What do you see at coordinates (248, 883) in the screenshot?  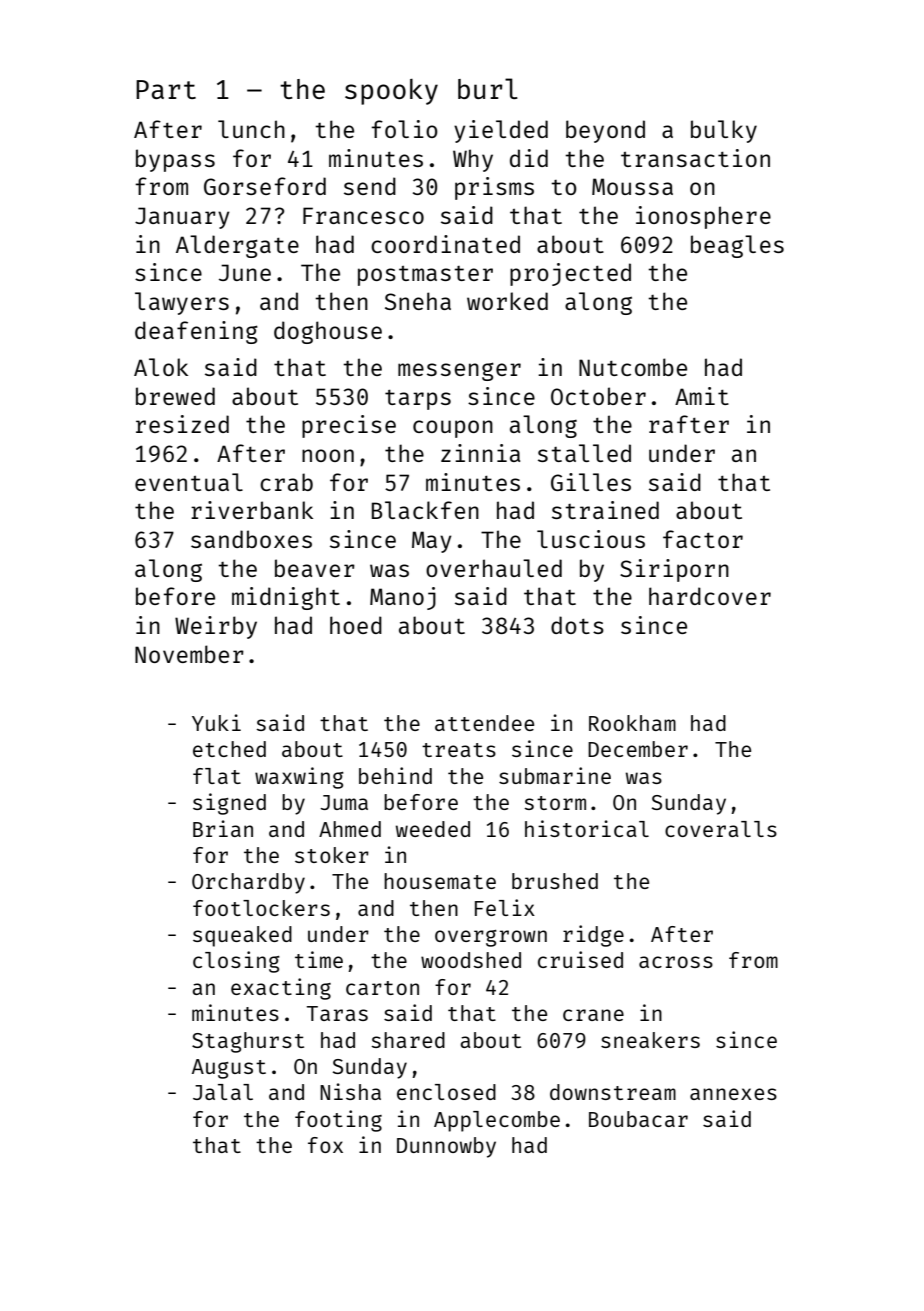 I see `Orchardby` at bounding box center [248, 883].
